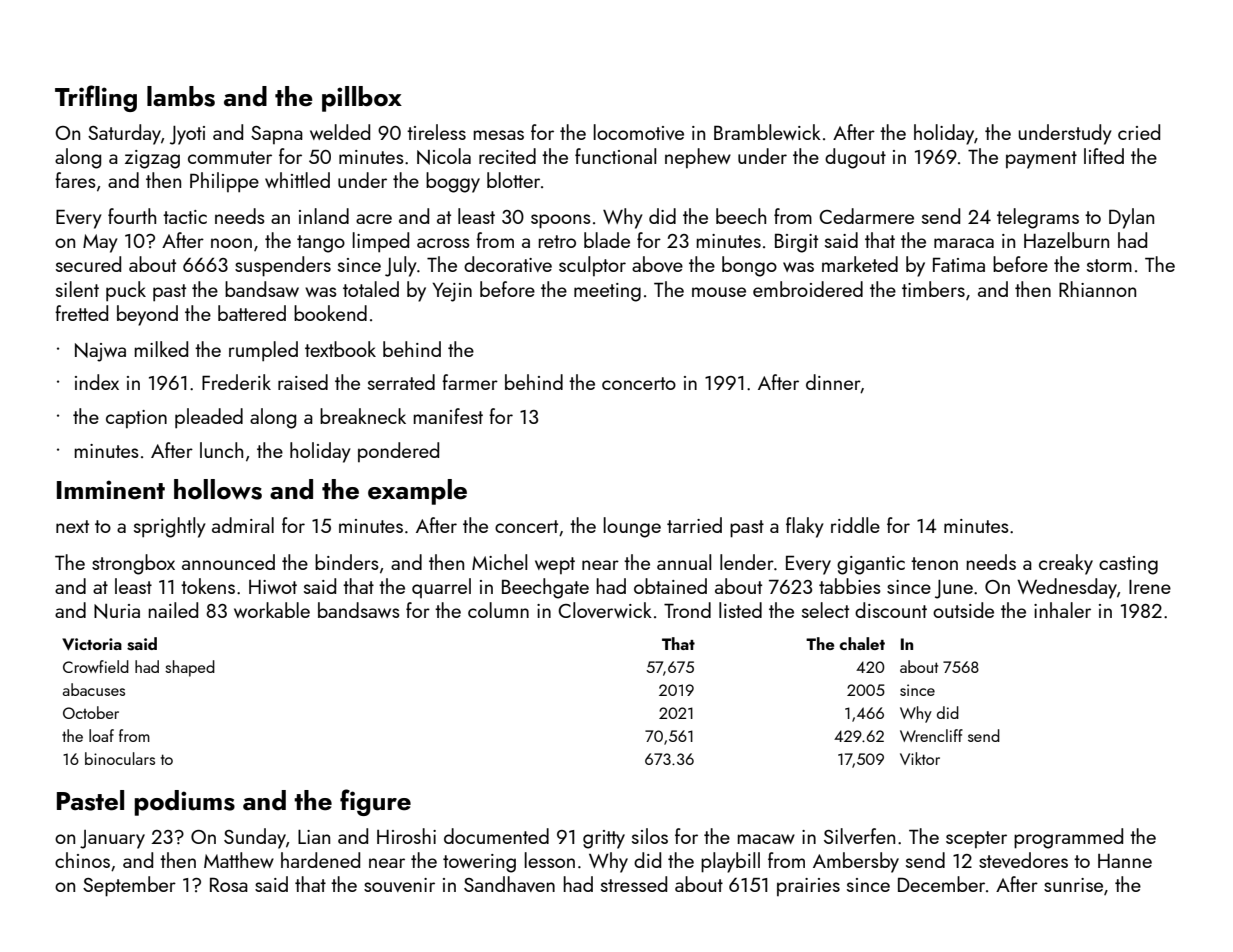 The width and height of the image is (1233, 952). What do you see at coordinates (184, 803) in the image?
I see `podiums` at bounding box center [184, 803].
